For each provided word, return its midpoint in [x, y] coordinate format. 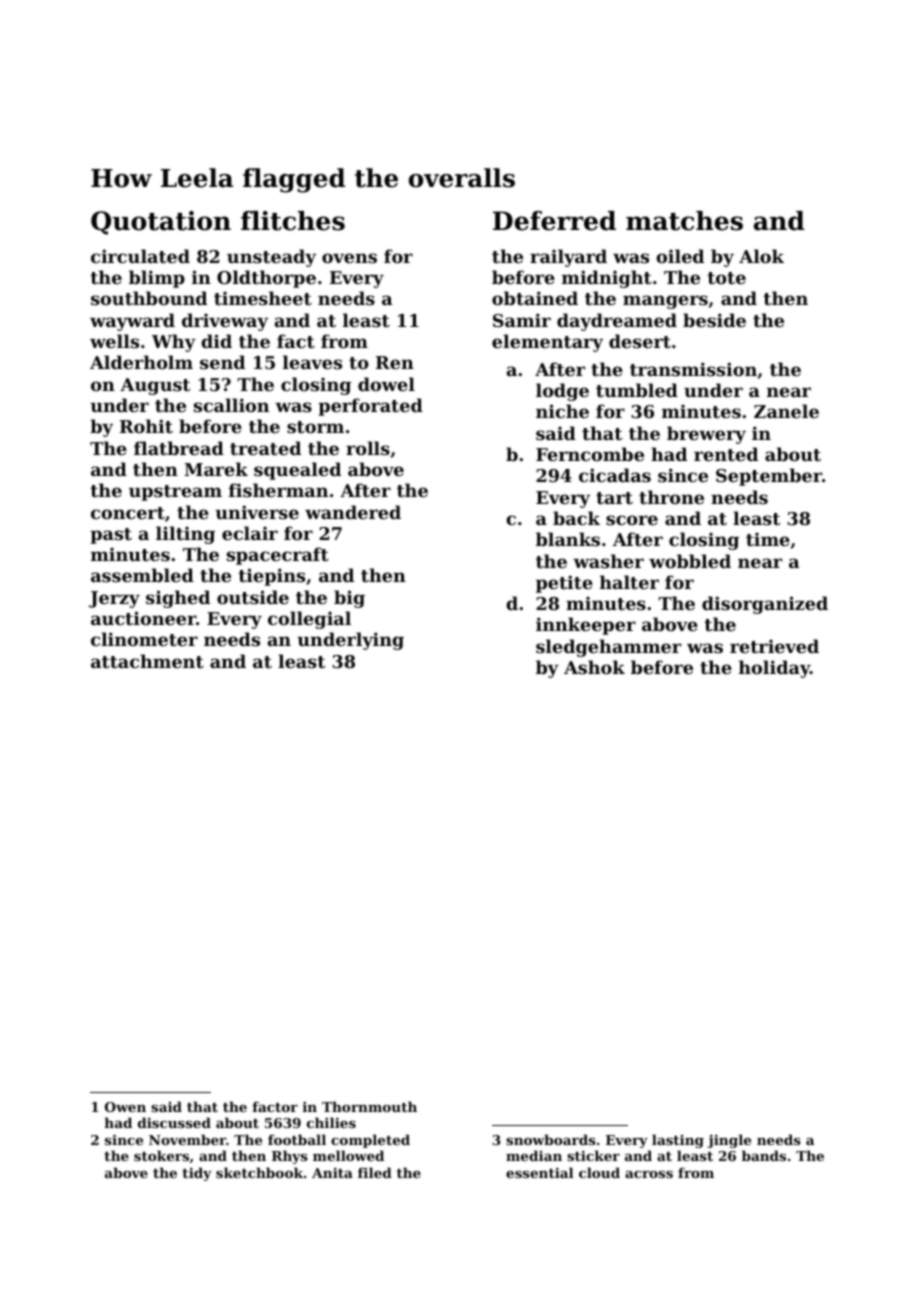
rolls [368, 448]
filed [375, 1172]
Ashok [594, 667]
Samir [522, 320]
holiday [774, 669]
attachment [147, 661]
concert [128, 513]
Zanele [786, 411]
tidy [197, 1174]
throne [671, 497]
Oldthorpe [266, 279]
